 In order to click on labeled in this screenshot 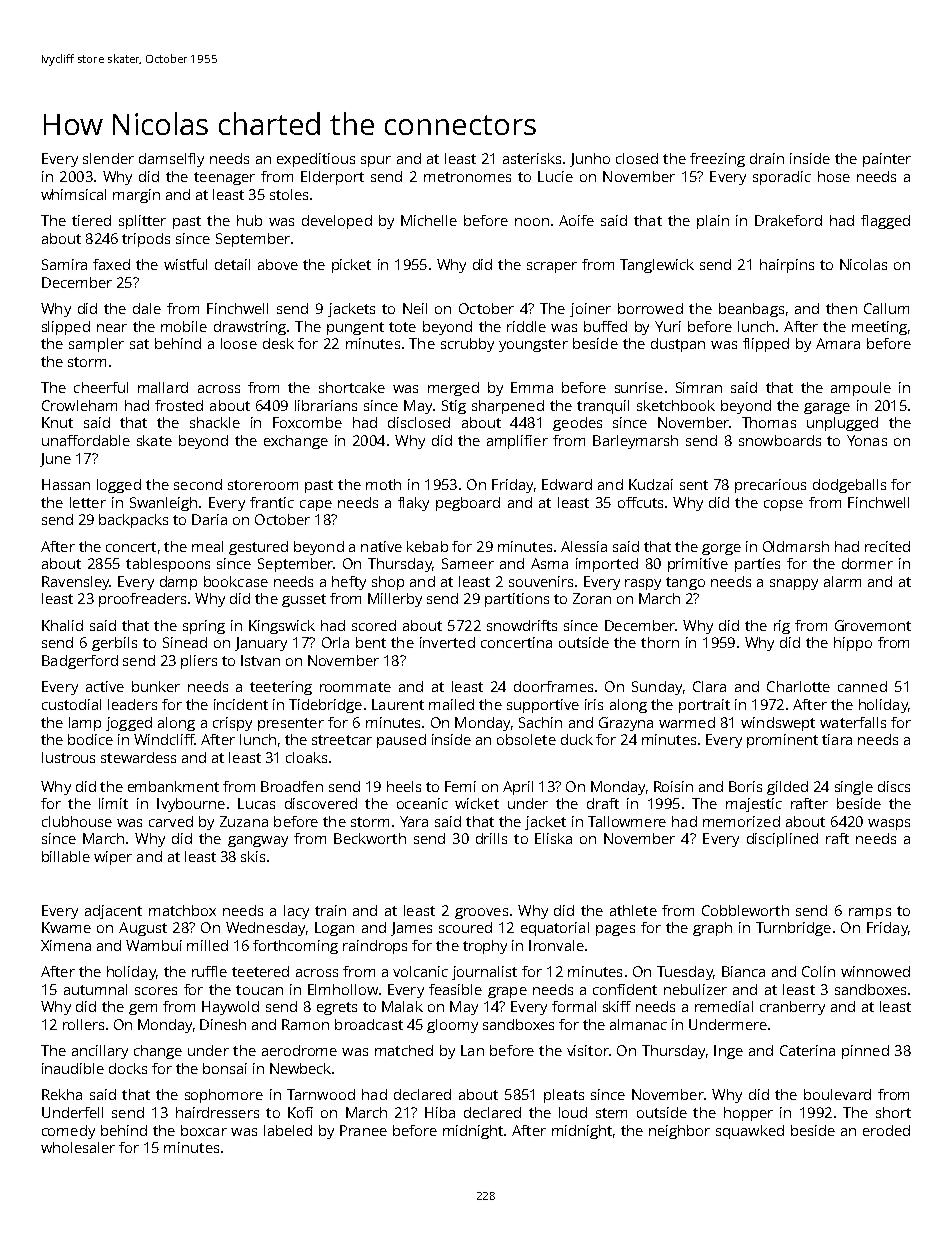, I will do `click(288, 1130)`.
